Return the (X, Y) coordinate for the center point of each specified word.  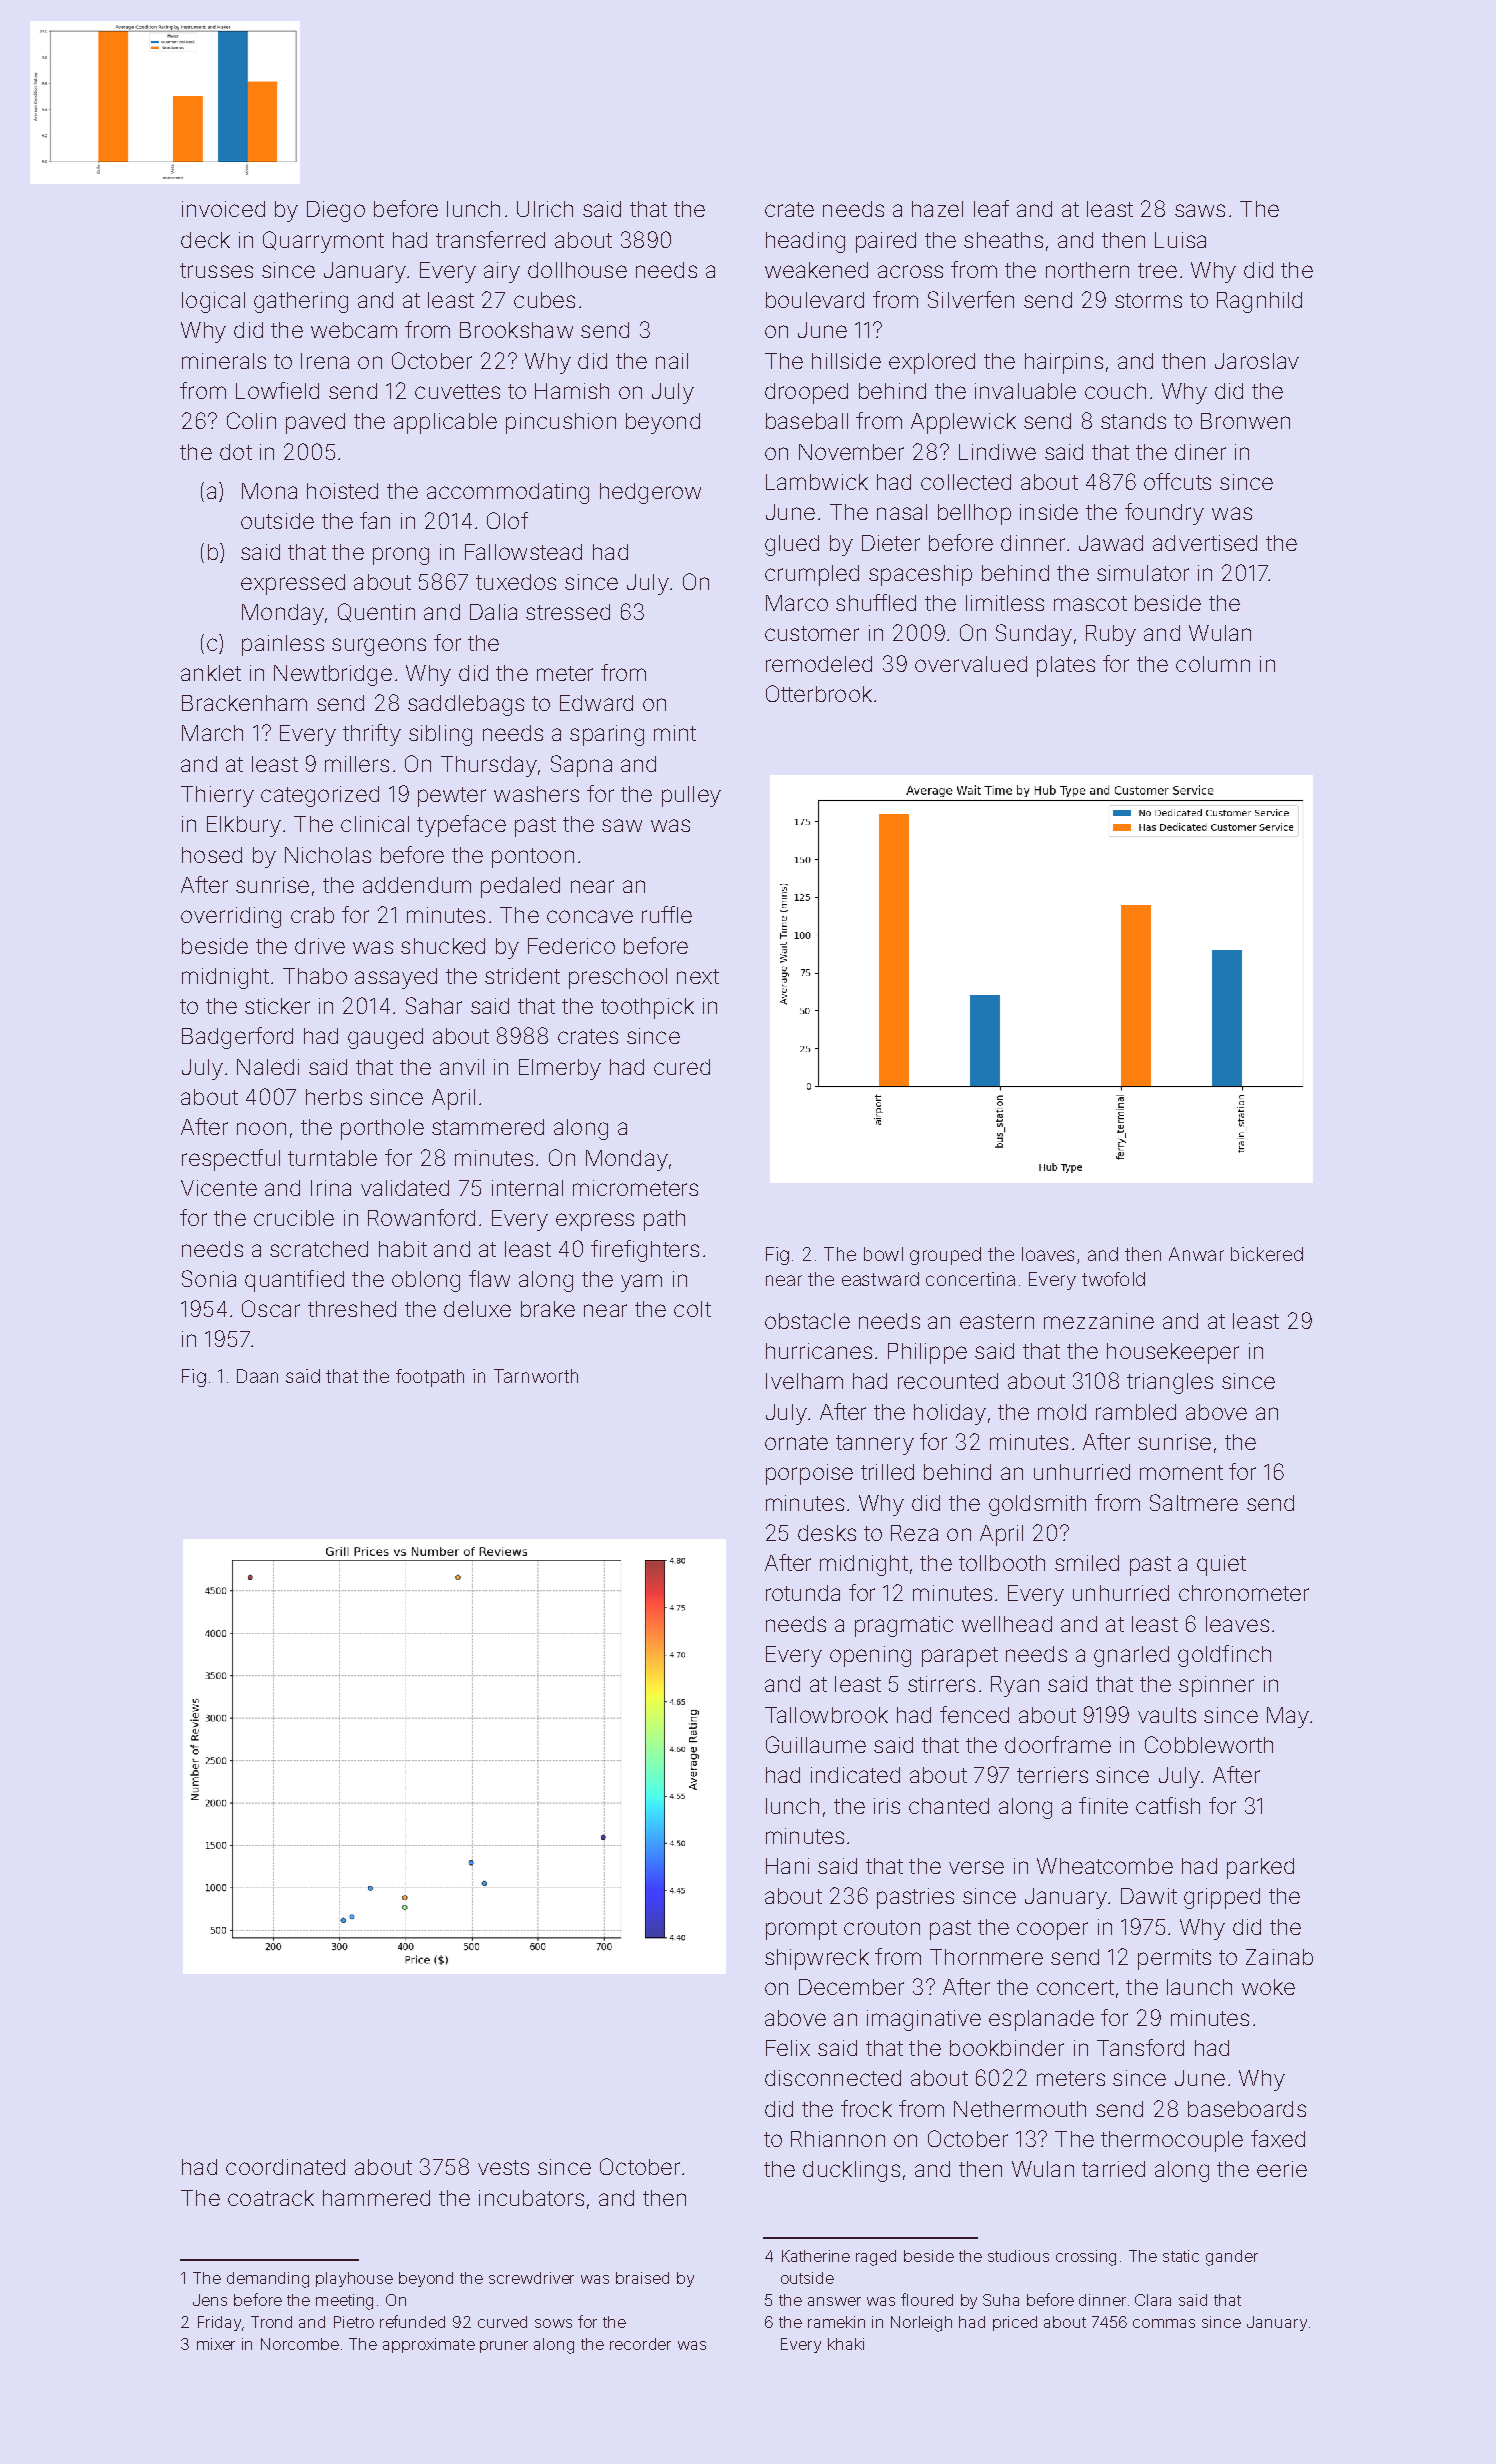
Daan (257, 1376)
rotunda (803, 1593)
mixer (216, 2344)
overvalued (971, 664)
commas (1164, 2323)
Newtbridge (333, 675)
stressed (568, 612)
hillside (846, 361)
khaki (846, 2344)
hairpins (1064, 363)
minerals (224, 361)
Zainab (1279, 1957)
